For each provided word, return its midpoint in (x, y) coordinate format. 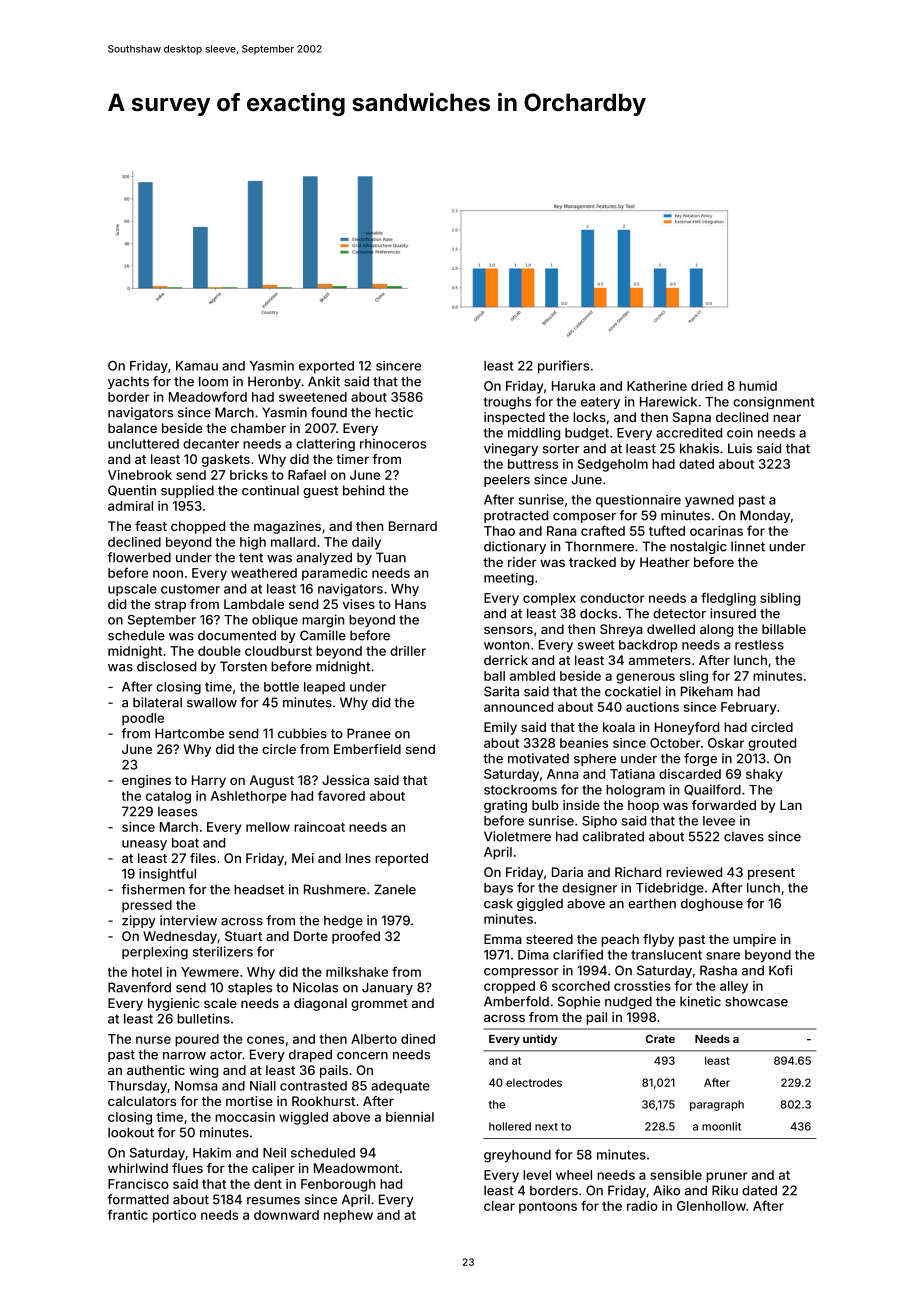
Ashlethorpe (249, 797)
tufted (667, 530)
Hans (410, 604)
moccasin (245, 1117)
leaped (324, 688)
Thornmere (599, 546)
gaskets (226, 460)
